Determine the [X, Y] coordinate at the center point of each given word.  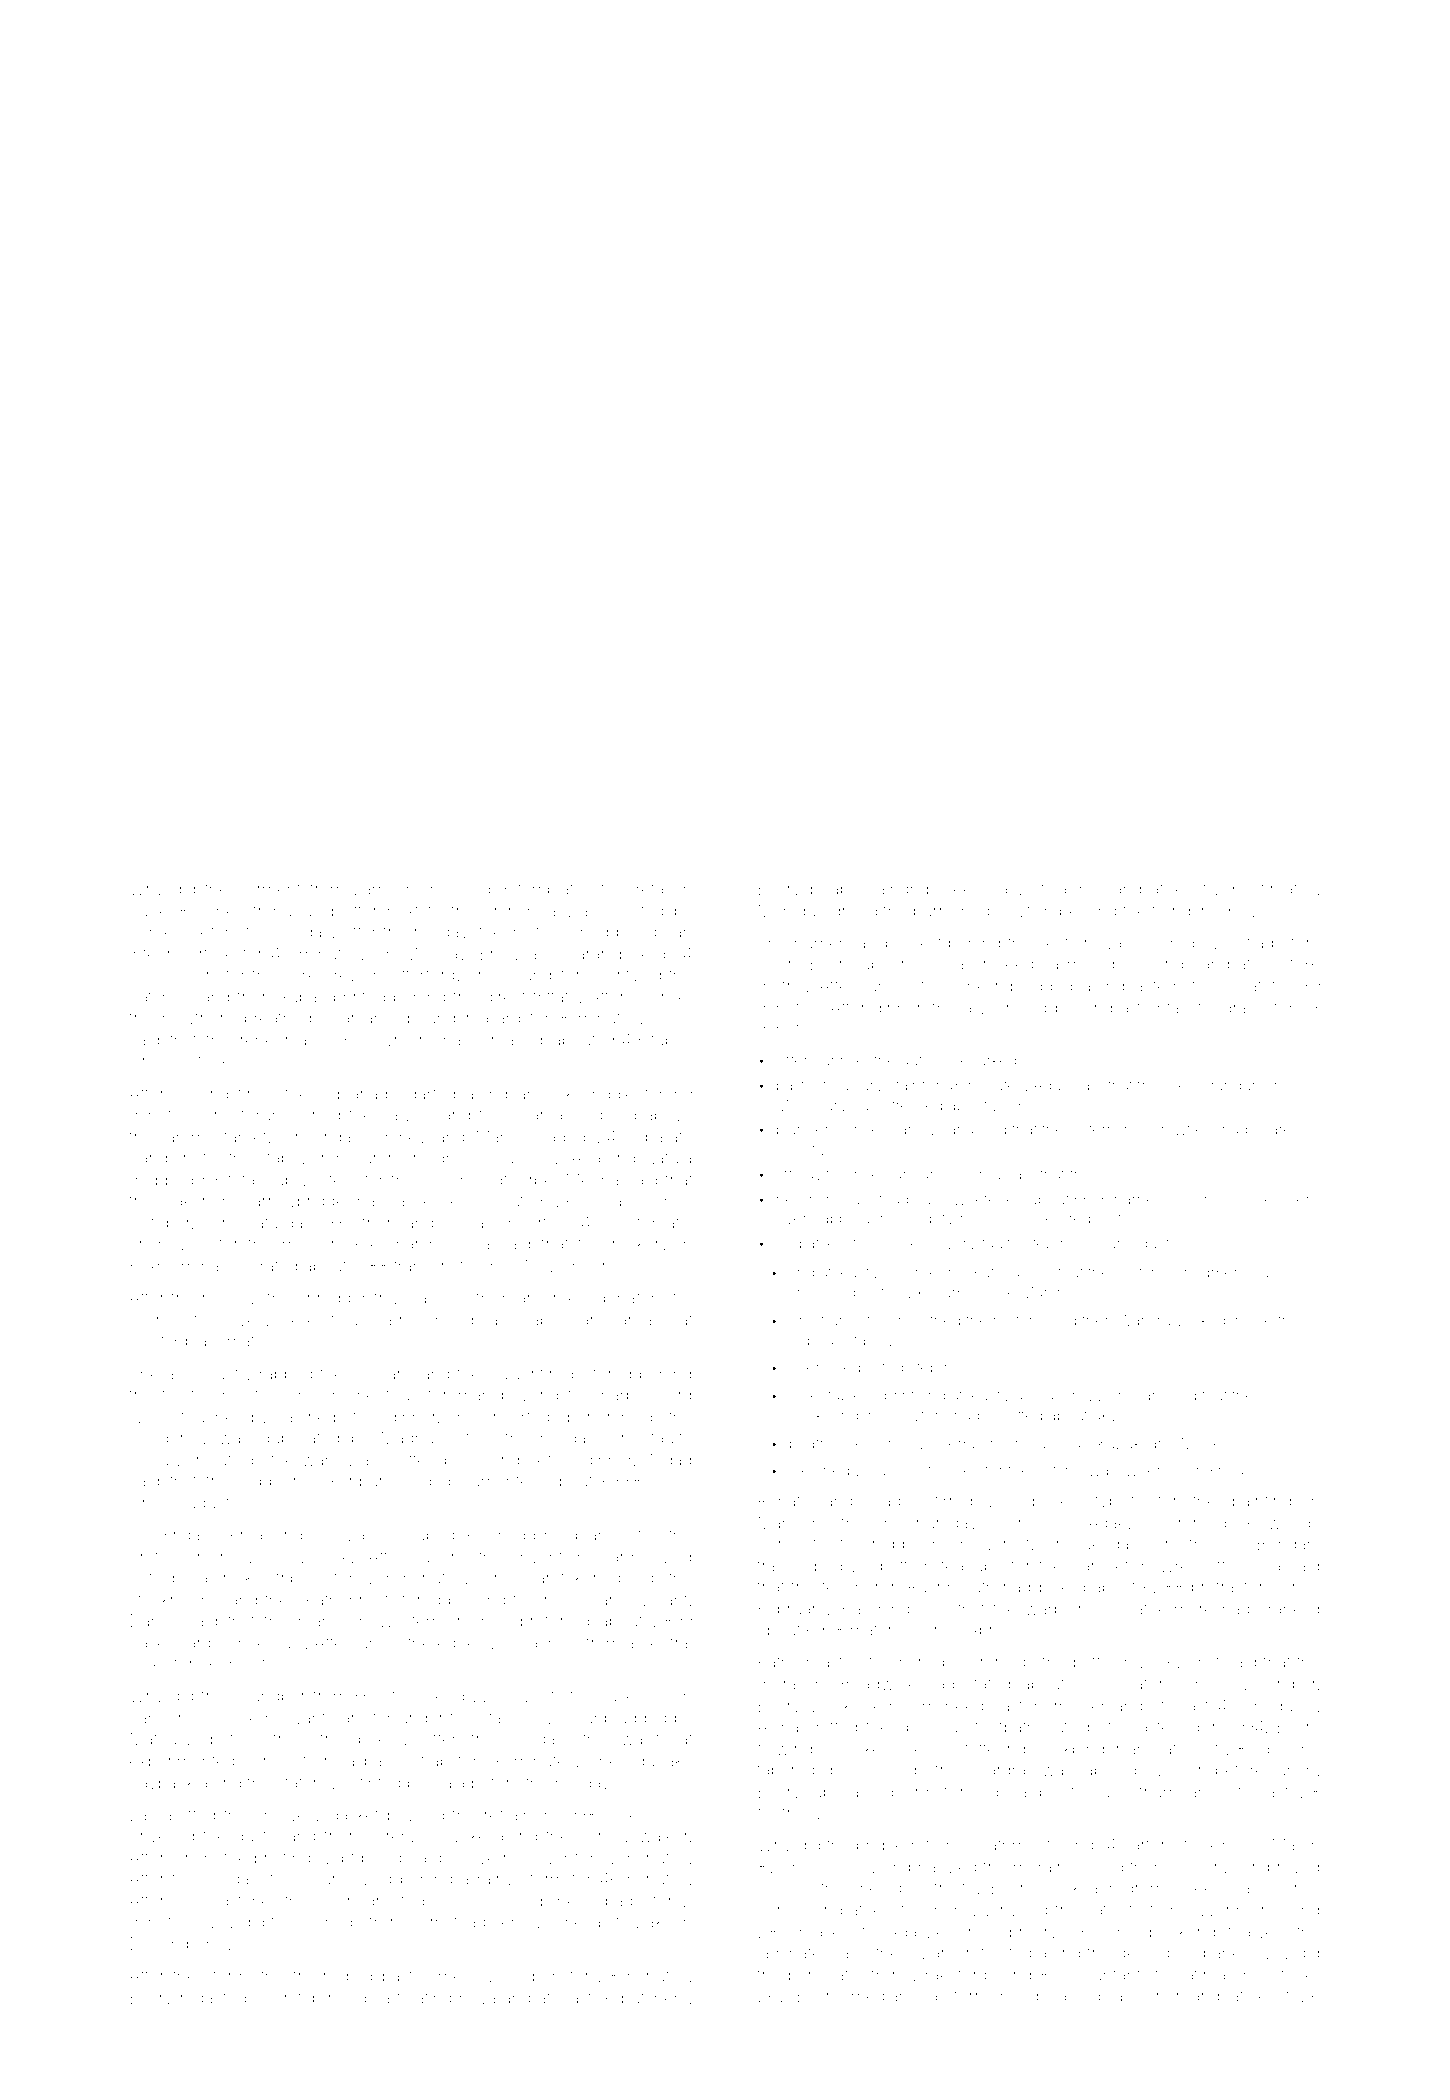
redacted [213, 1998]
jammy [188, 1138]
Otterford [422, 974]
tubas [671, 1039]
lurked [995, 1060]
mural [778, 1684]
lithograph [1229, 1010]
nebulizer [165, 1460]
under [422, 1718]
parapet [1100, 1567]
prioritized [624, 976]
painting [1262, 1502]
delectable [825, 1395]
